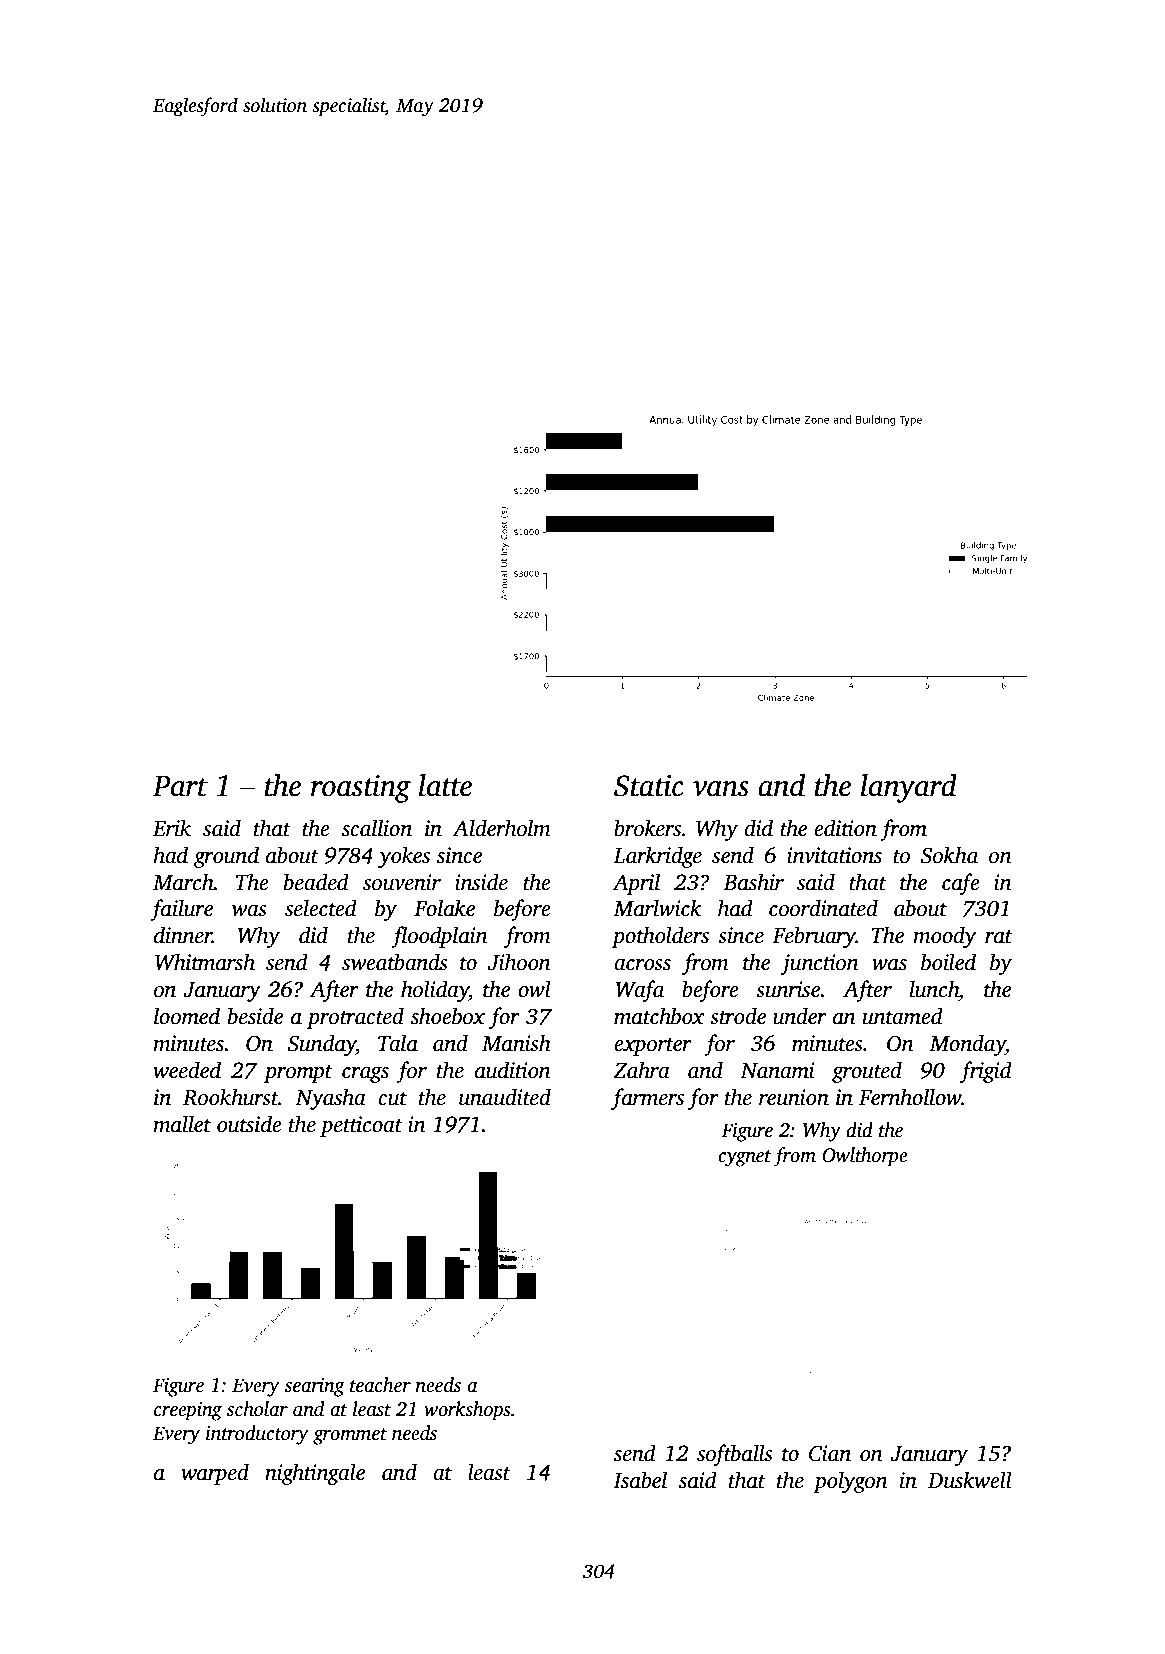 This screenshot has height=1654, width=1165. I want to click on Static, so click(649, 786).
